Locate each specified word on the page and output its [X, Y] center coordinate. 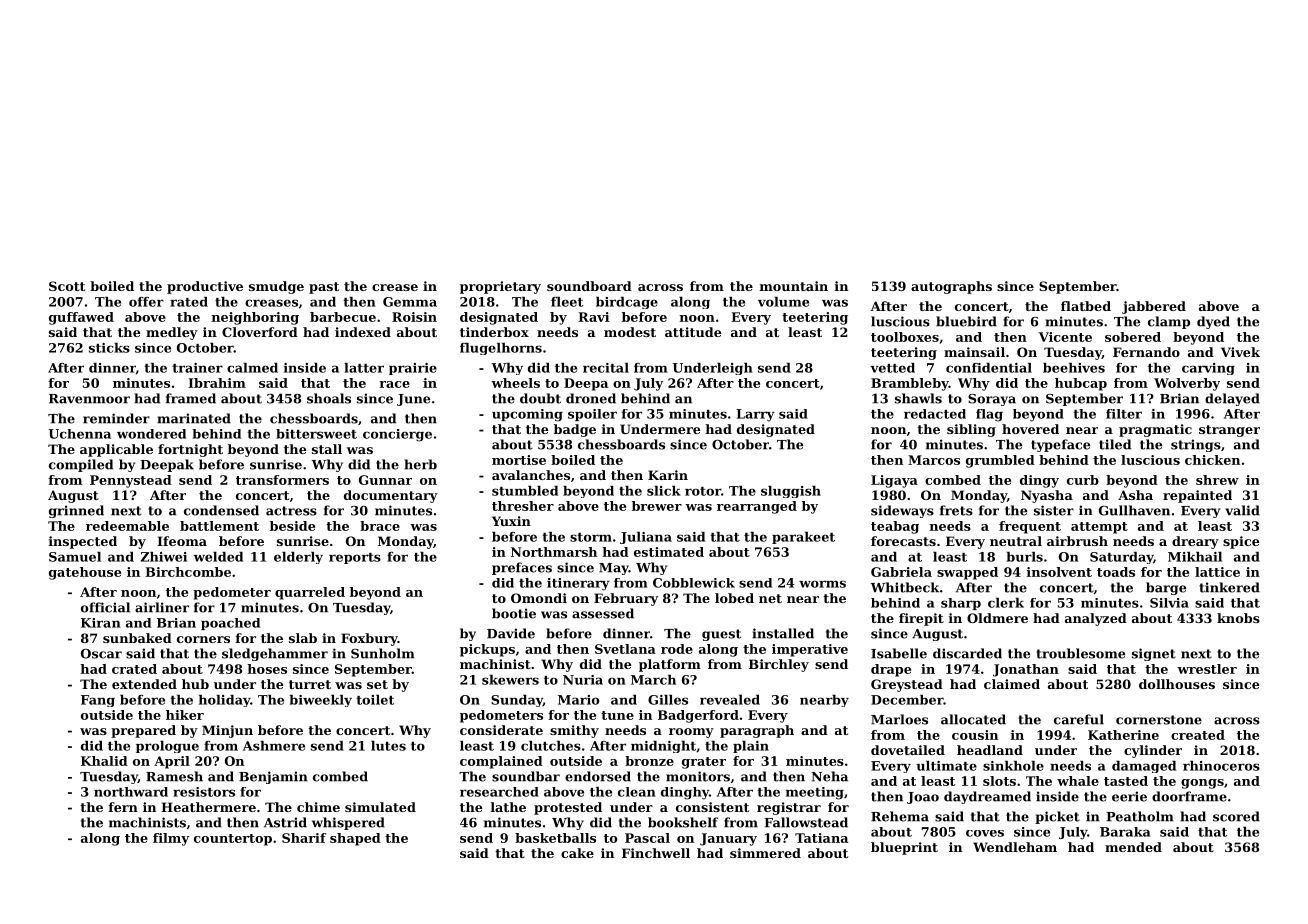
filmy [171, 839]
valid [1242, 510]
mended [1133, 847]
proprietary [500, 287]
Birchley [779, 665]
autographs [951, 287]
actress [291, 511]
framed [191, 398]
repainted [1197, 496]
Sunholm [383, 653]
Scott [67, 286]
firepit [921, 619]
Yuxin [511, 521]
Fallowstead [806, 822]
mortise [519, 460]
